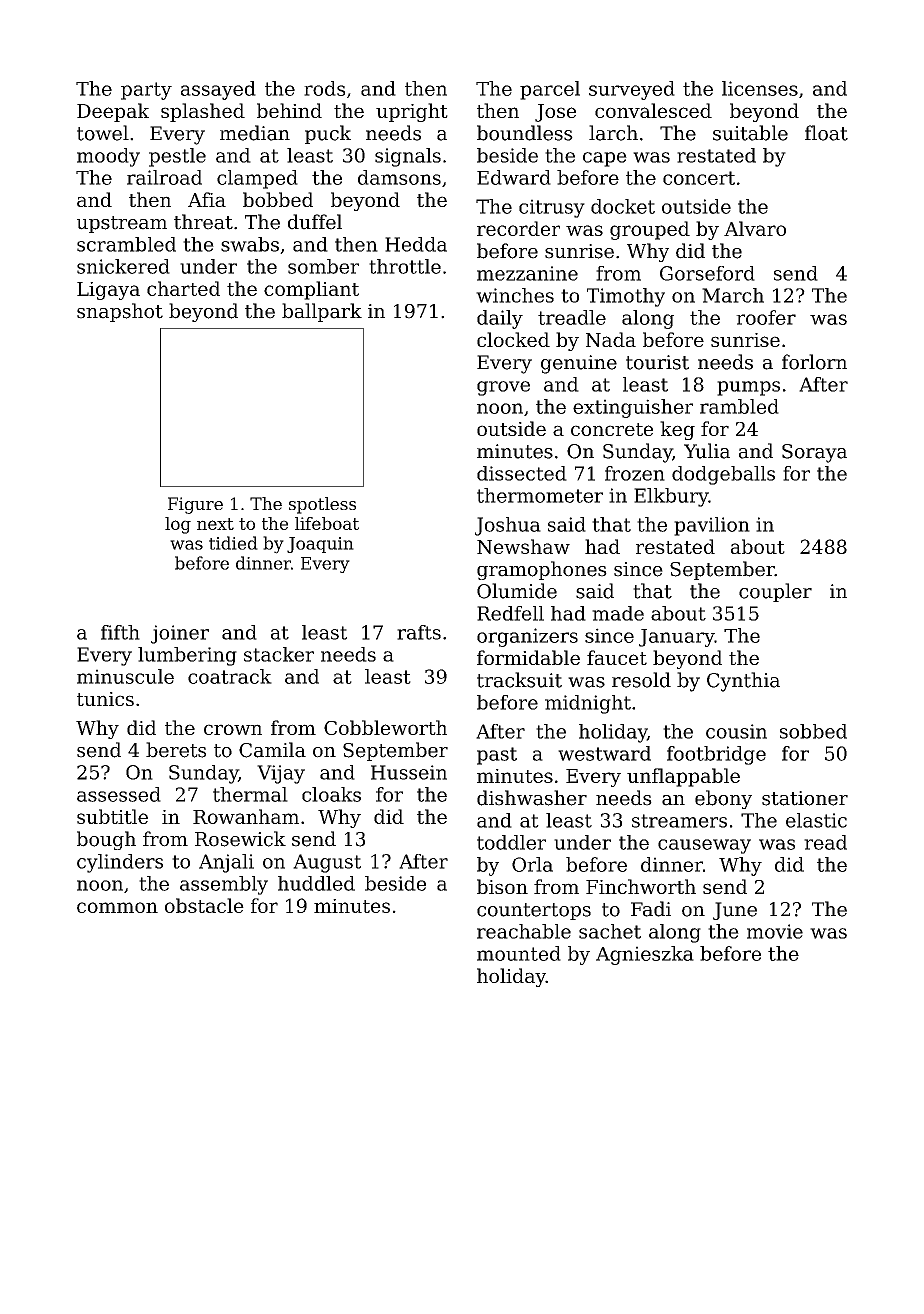 This page has width=924, height=1314. What do you see at coordinates (311, 290) in the page?
I see `compliant` at bounding box center [311, 290].
